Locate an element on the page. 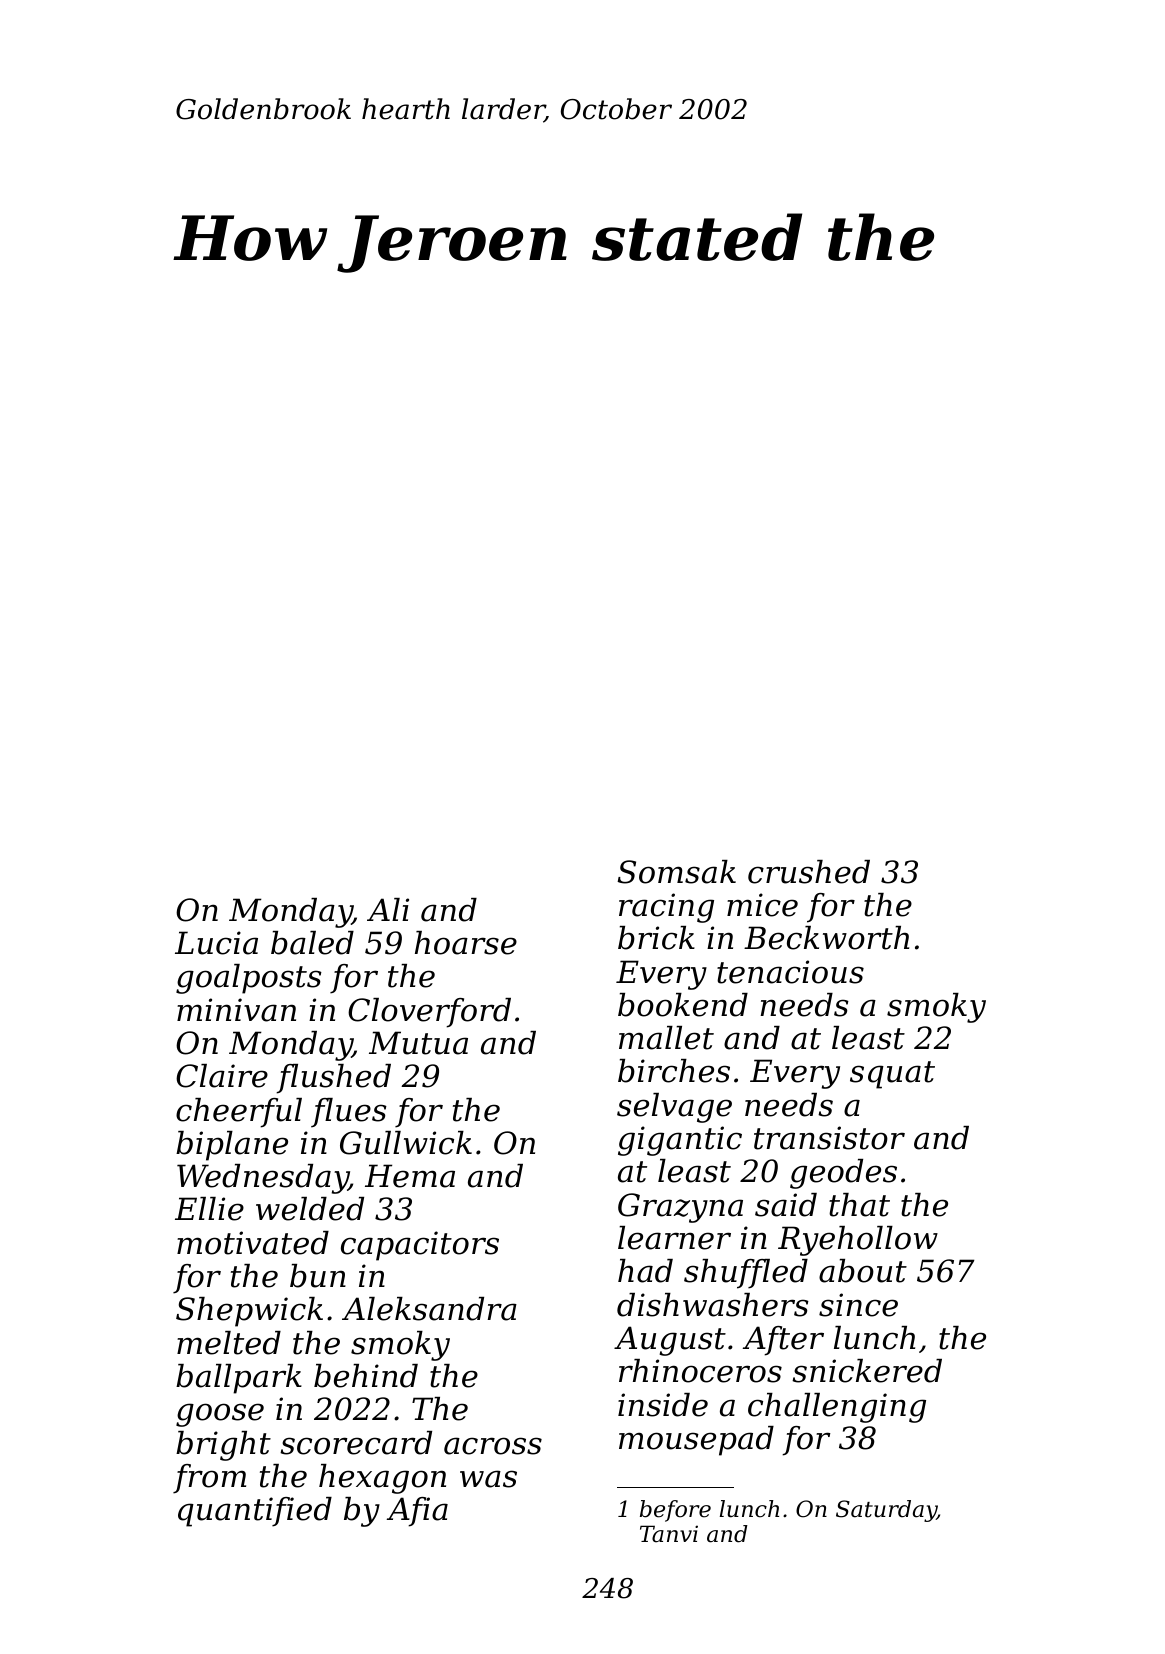 This image has width=1165, height=1654. behind is located at coordinates (366, 1376).
